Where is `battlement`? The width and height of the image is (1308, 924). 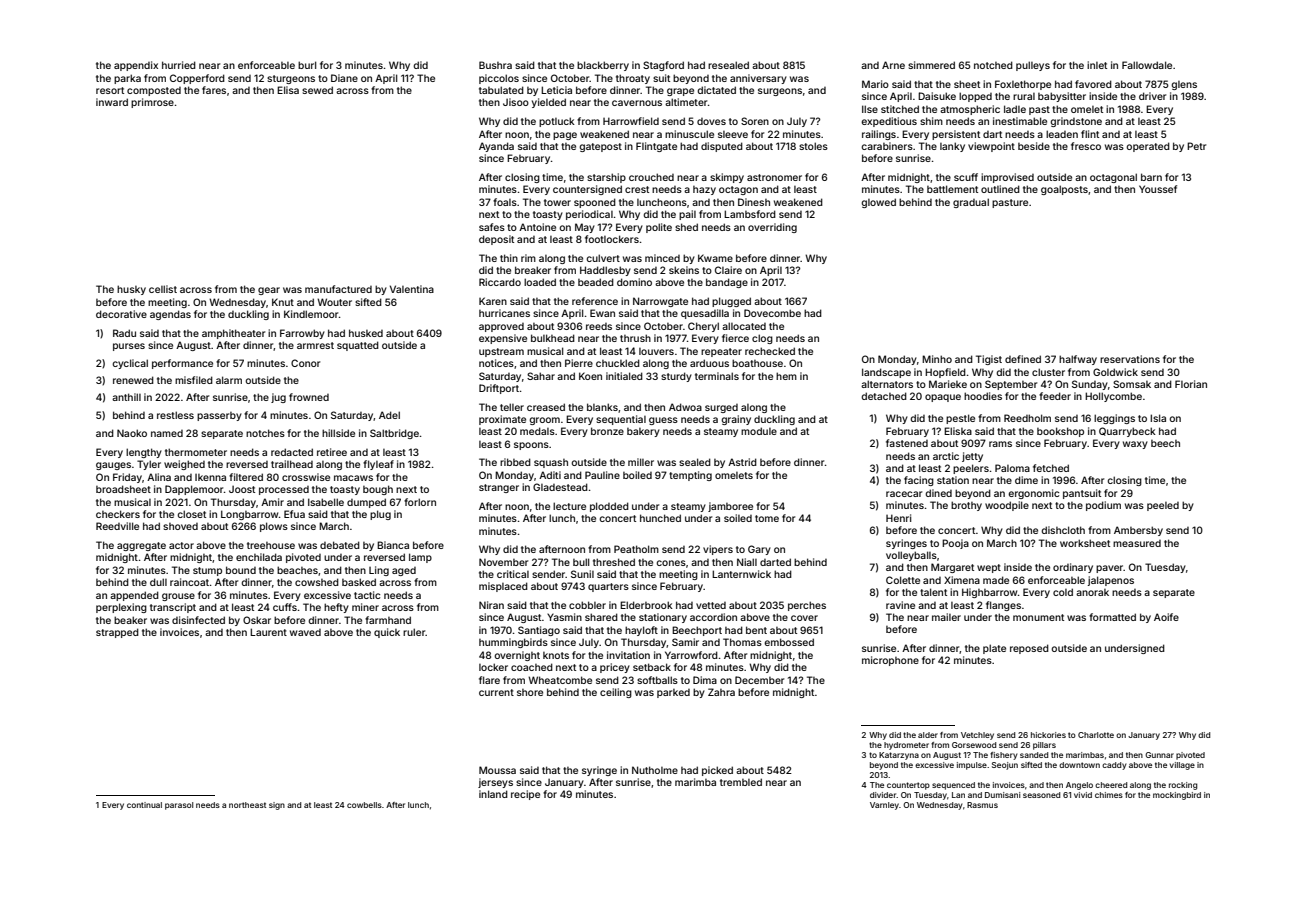
battlement is located at coordinates (952, 189).
